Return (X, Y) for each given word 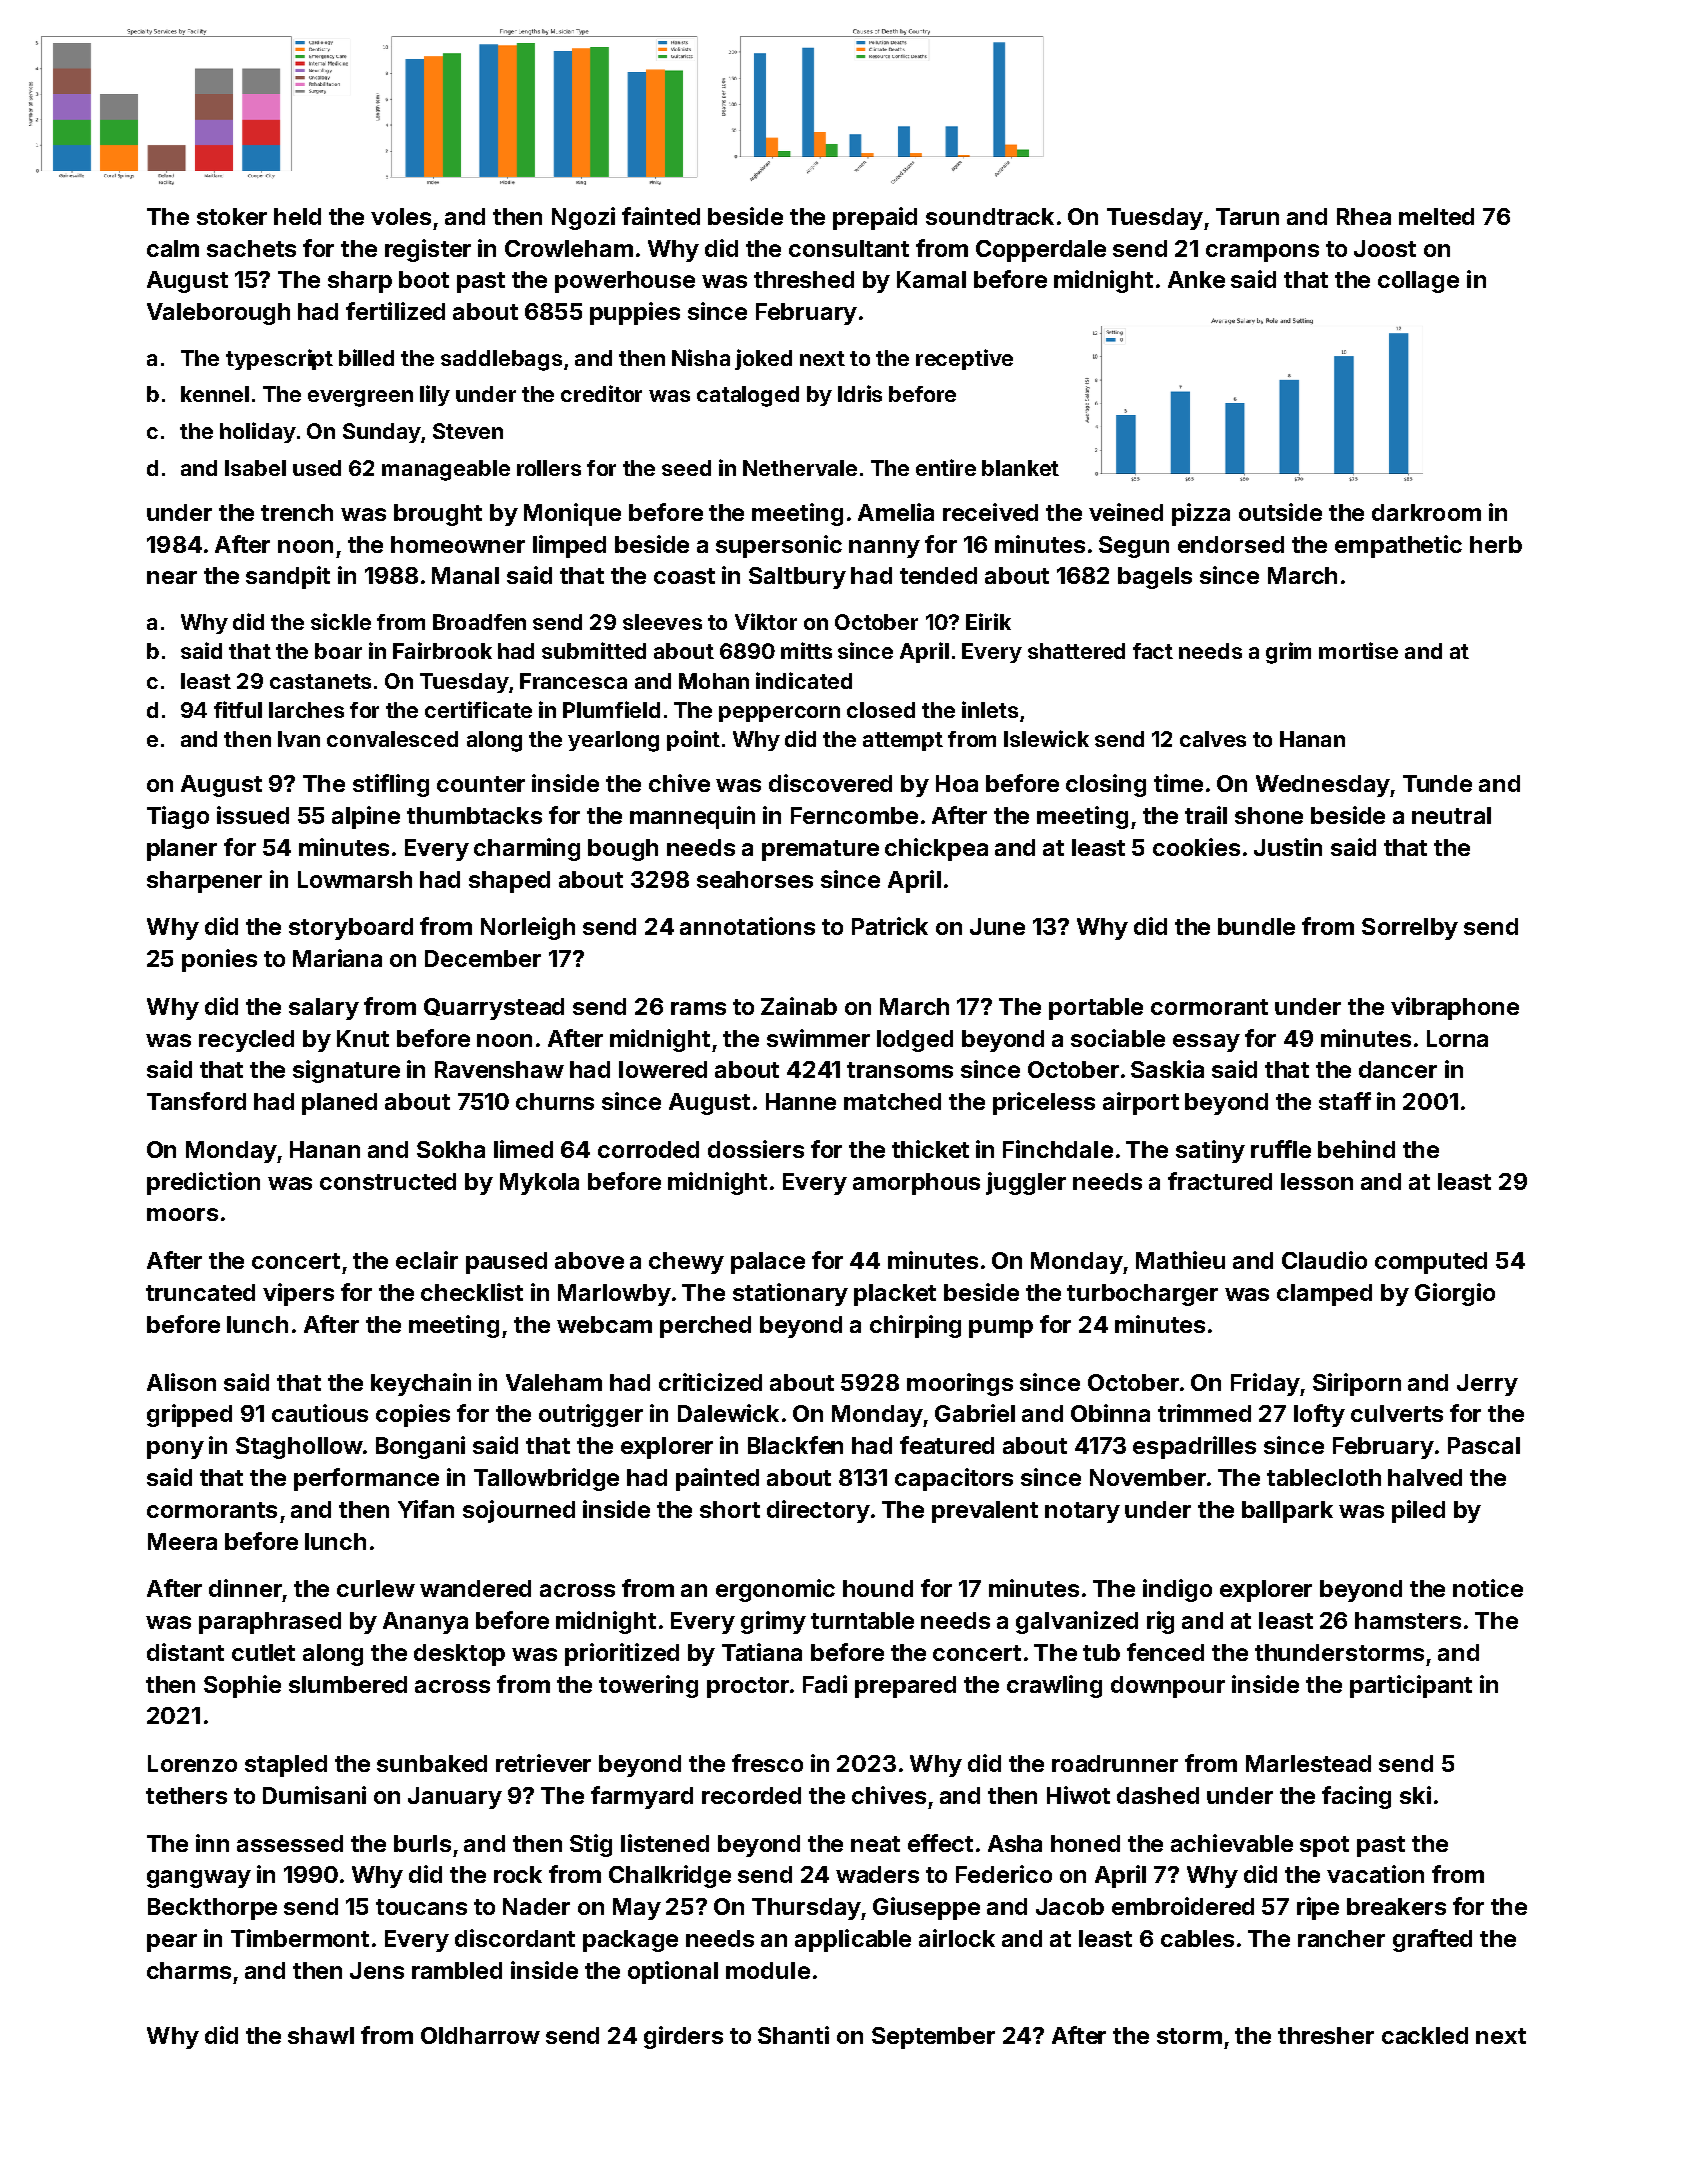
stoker (232, 216)
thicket (930, 1149)
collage (1418, 282)
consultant (849, 248)
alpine (366, 817)
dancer (1398, 1069)
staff (1345, 1101)
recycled (246, 1041)
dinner (245, 1588)
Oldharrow (480, 2035)
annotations (747, 926)
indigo (1177, 1590)
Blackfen (795, 1445)
